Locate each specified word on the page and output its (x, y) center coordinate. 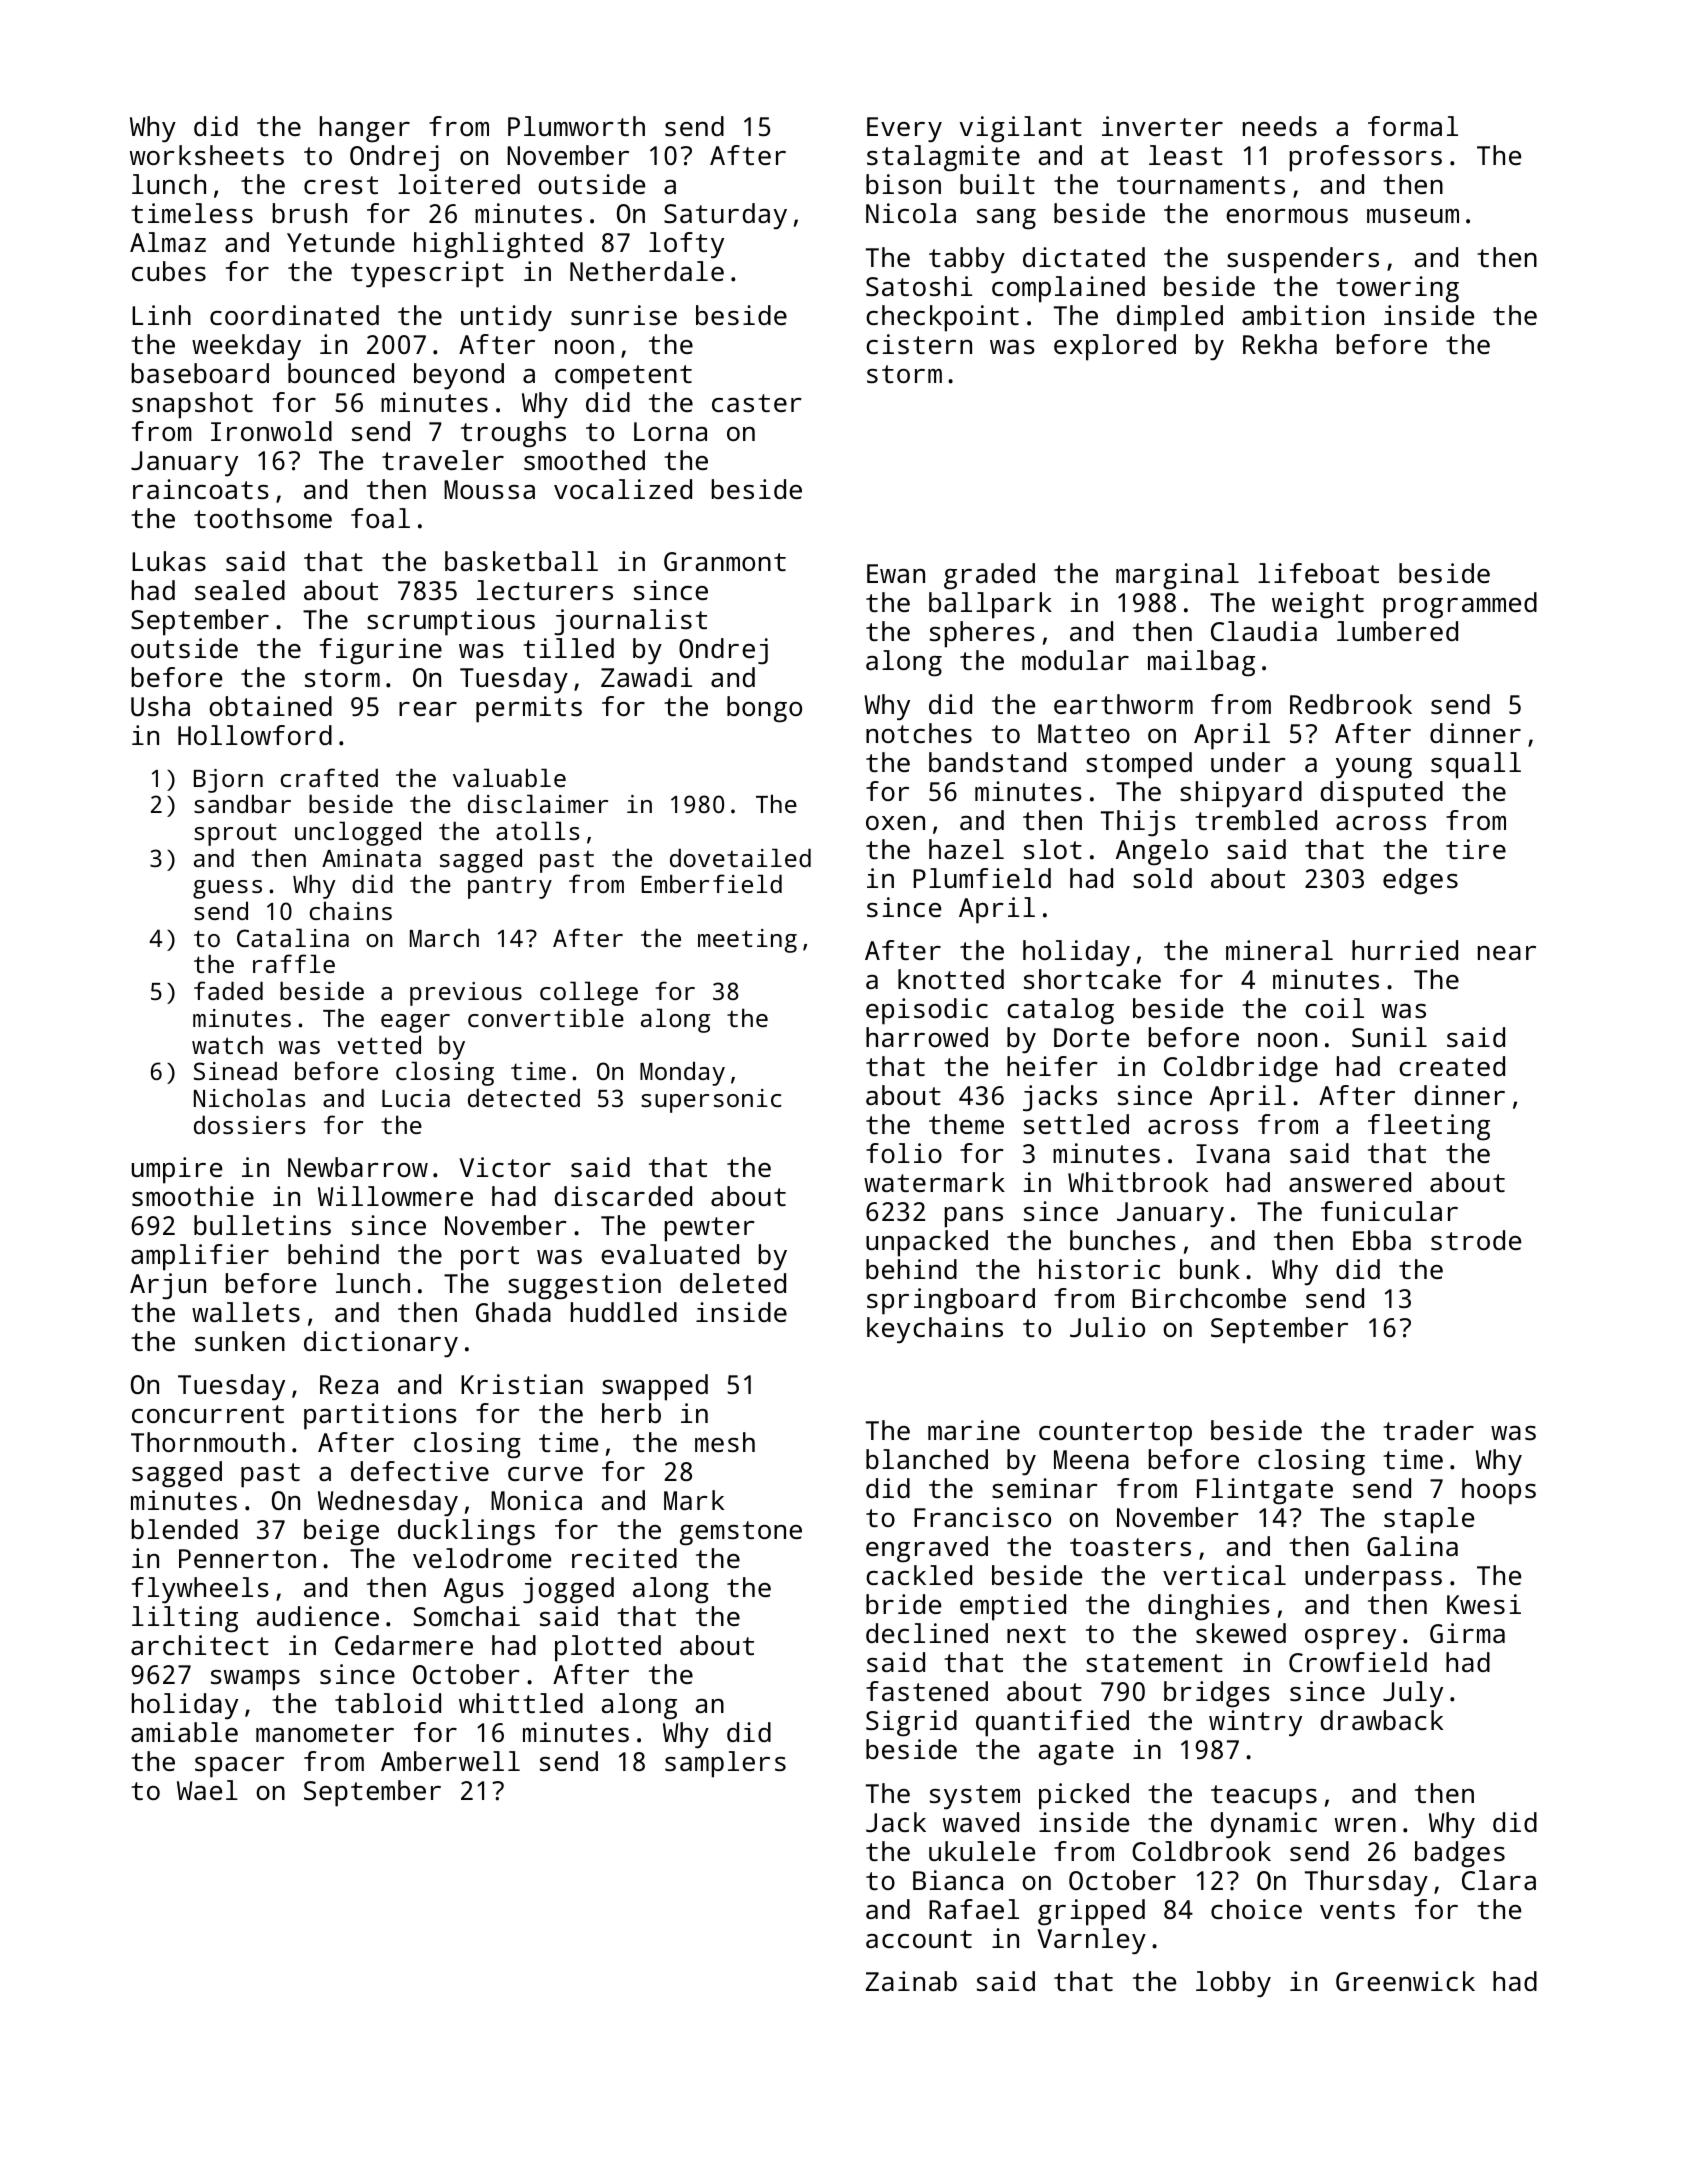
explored (1115, 347)
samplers (725, 1764)
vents (1357, 1910)
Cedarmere (404, 1645)
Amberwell (450, 1761)
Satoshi (919, 286)
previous (466, 994)
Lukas (169, 561)
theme (966, 1124)
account (919, 1939)
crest (341, 185)
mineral (1279, 950)
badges (1460, 1854)
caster (757, 403)
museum (1413, 216)
